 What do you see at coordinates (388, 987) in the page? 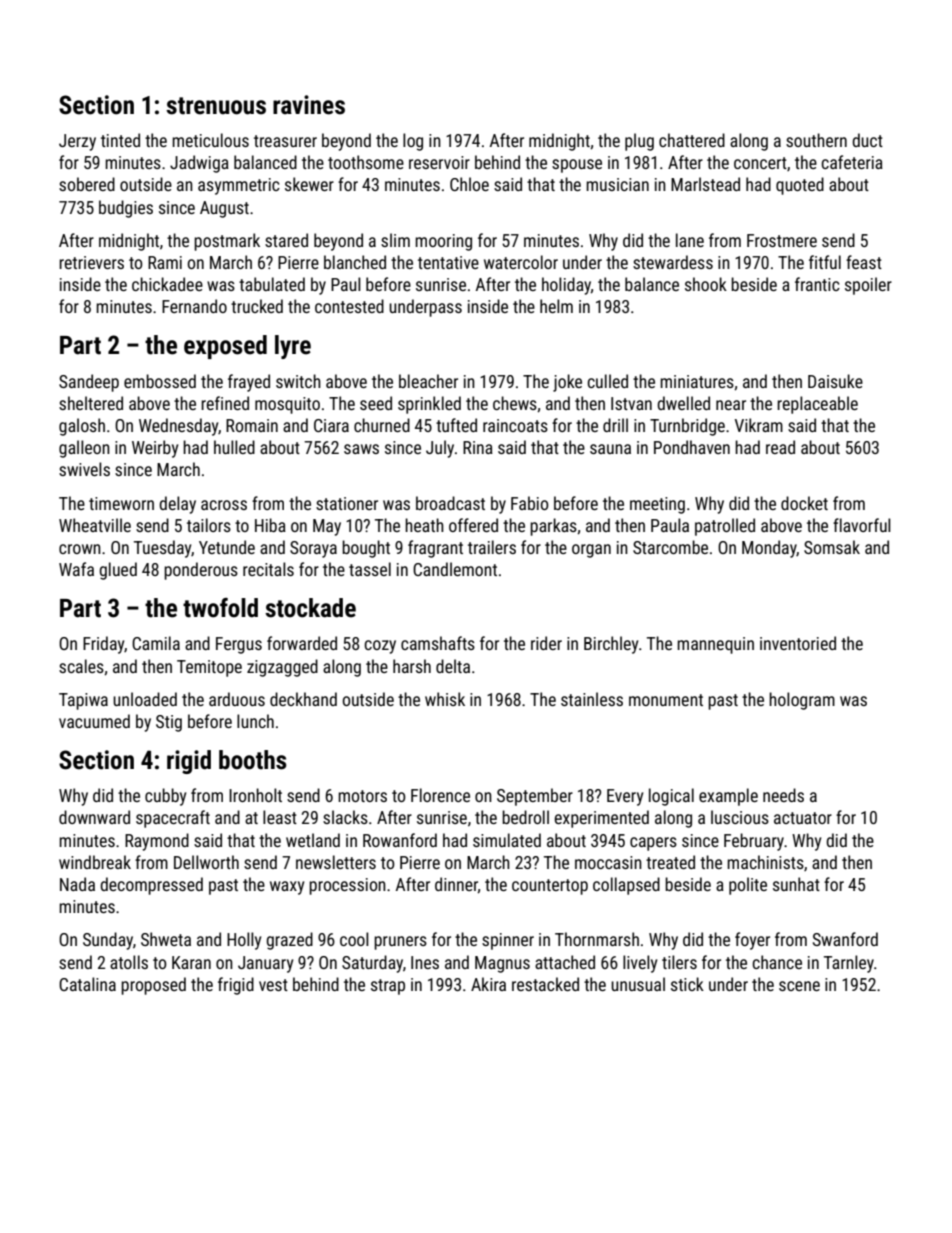
I see `strap` at bounding box center [388, 987].
